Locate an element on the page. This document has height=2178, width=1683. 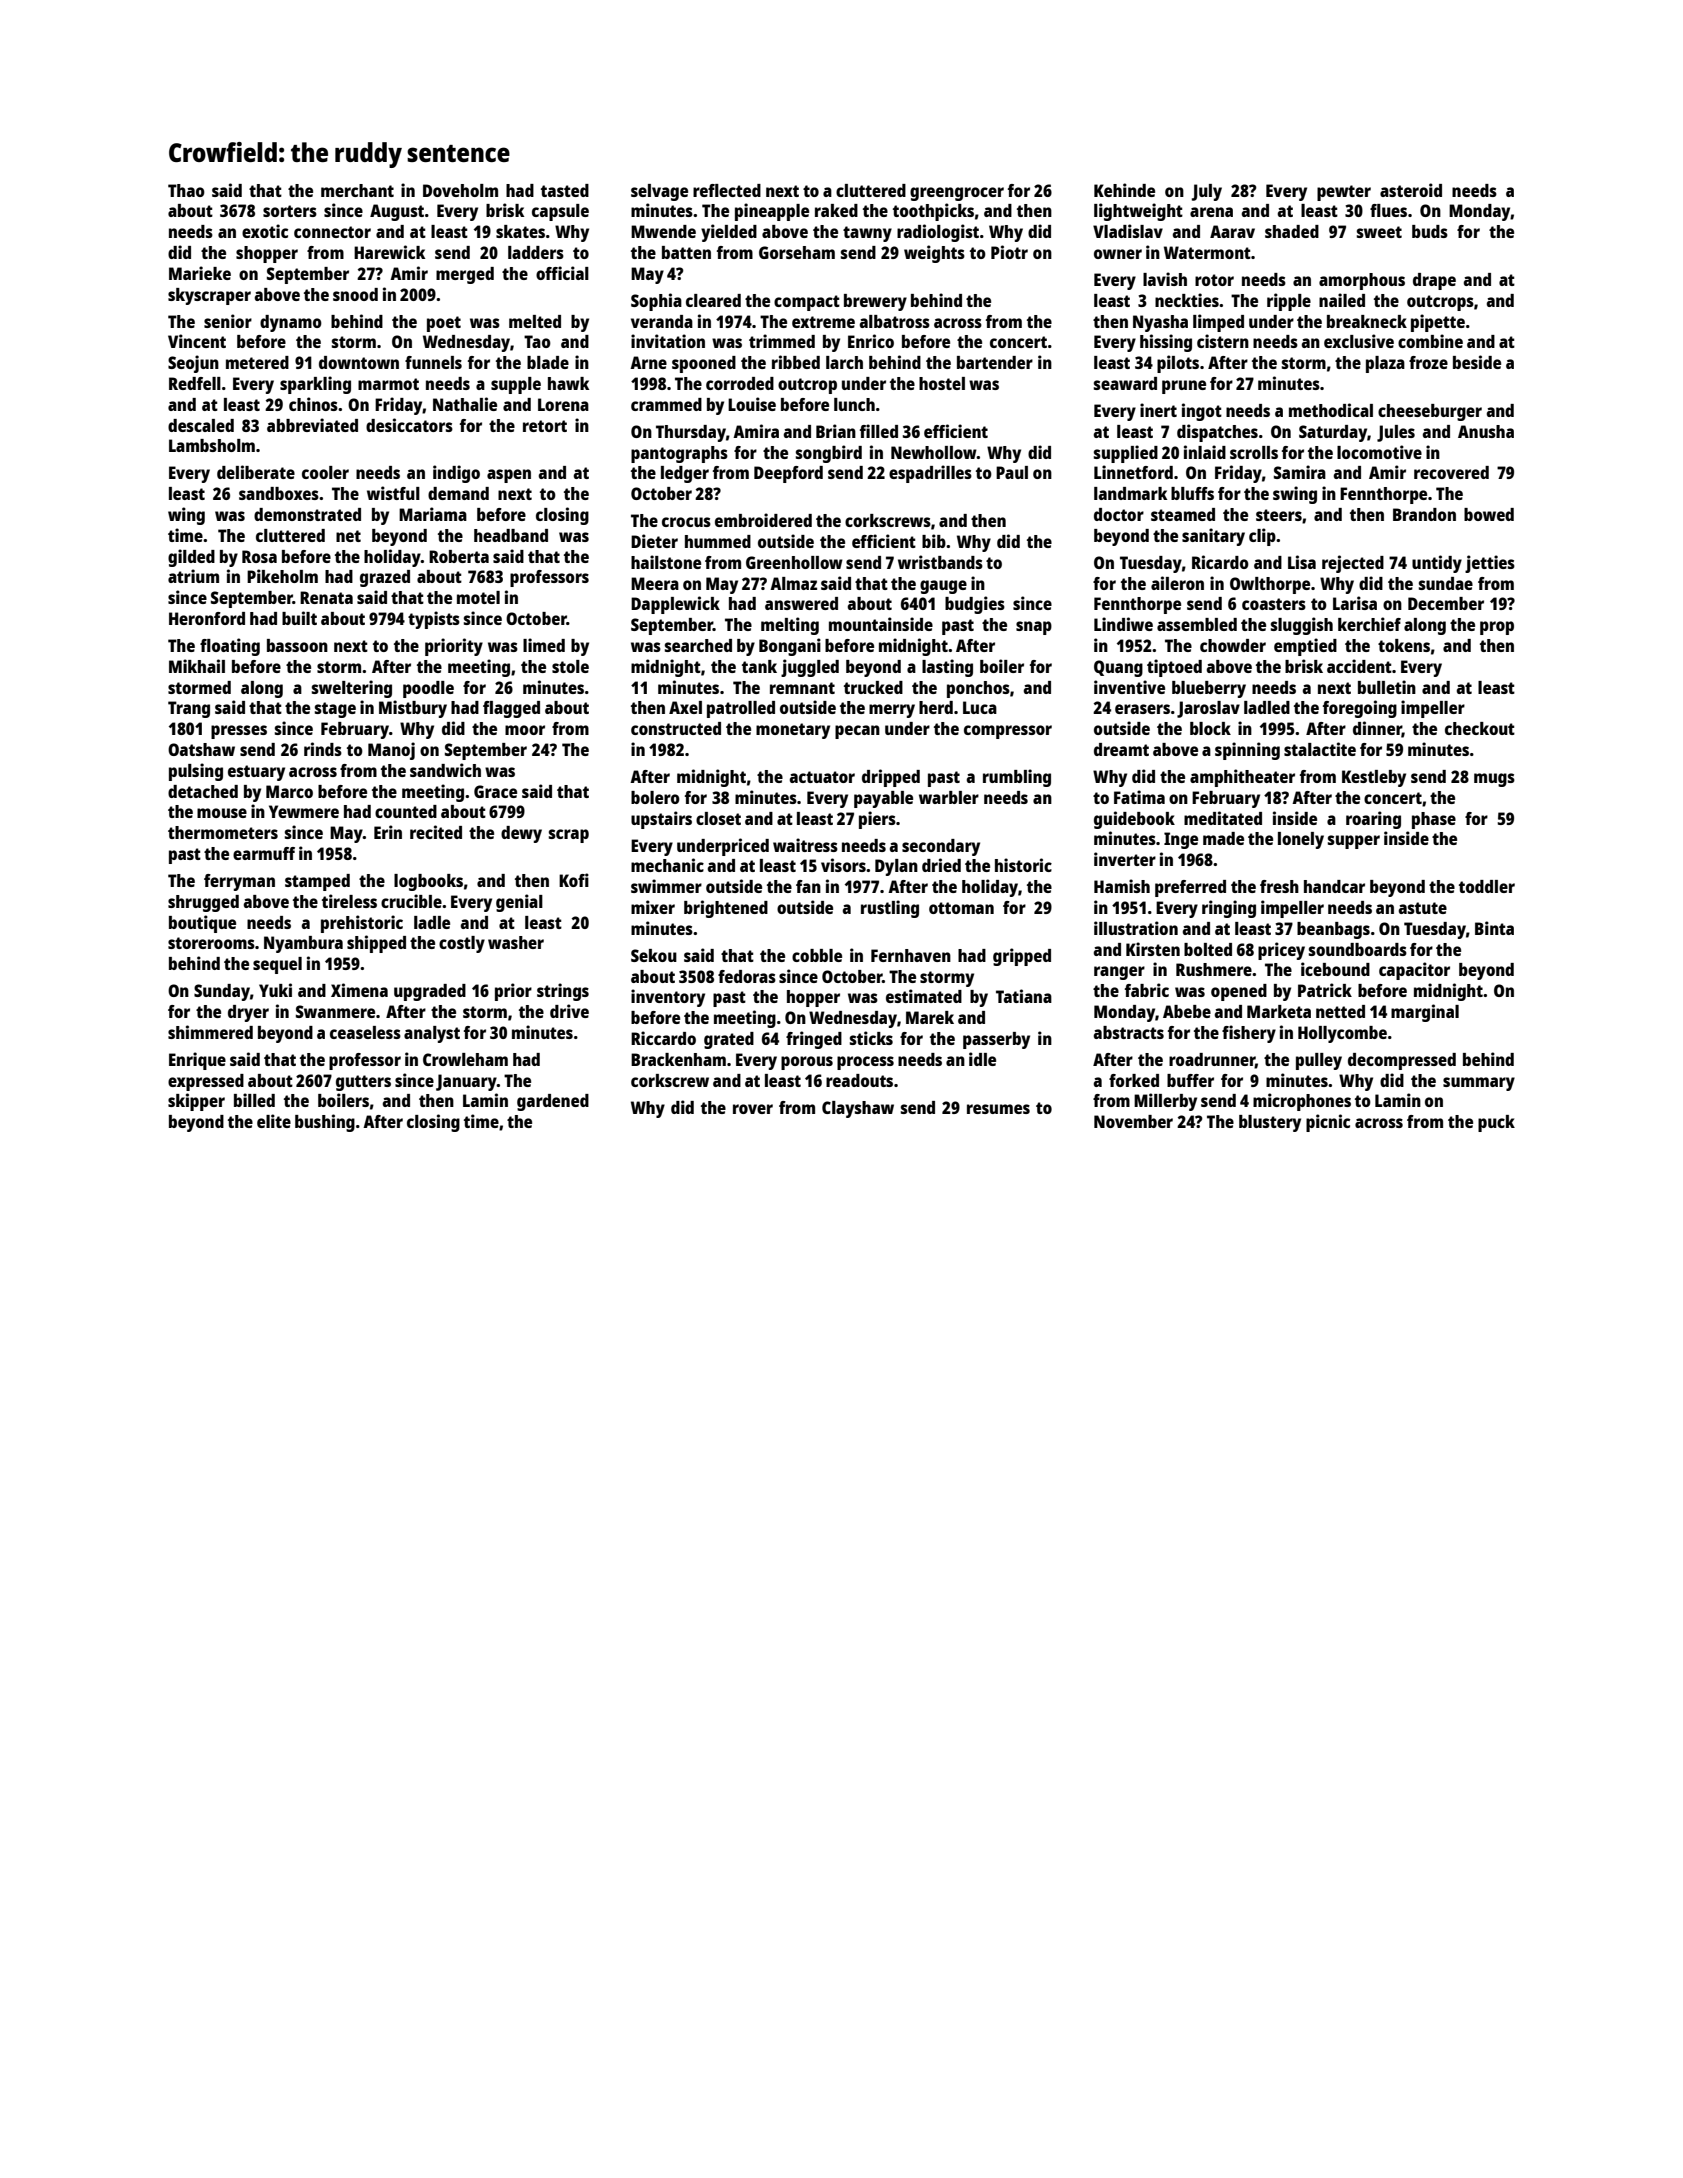
Mwende is located at coordinates (663, 231).
